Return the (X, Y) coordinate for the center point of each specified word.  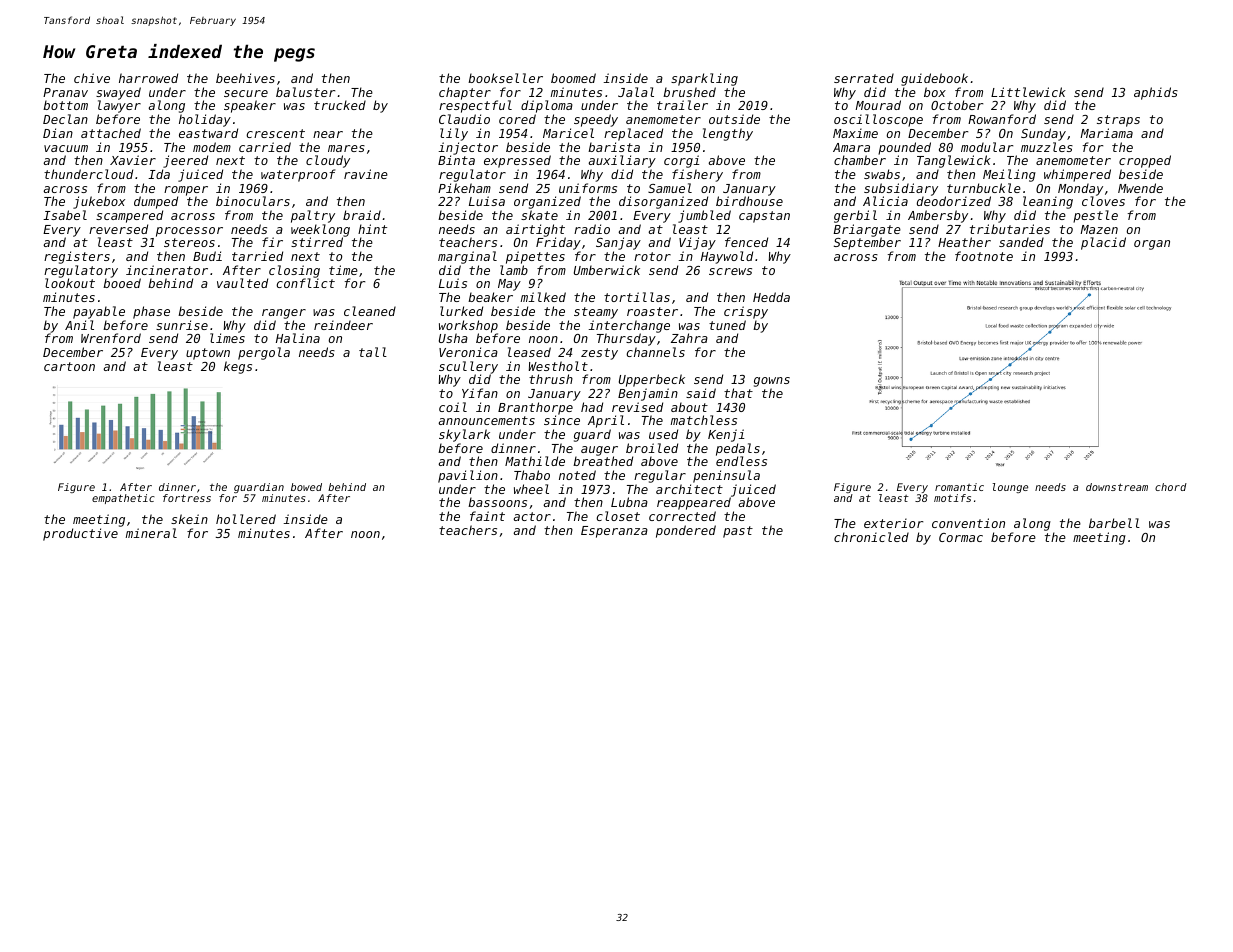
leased (529, 352)
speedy (596, 120)
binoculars (253, 201)
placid (1103, 243)
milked (543, 297)
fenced (746, 242)
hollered (246, 519)
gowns (772, 382)
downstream (1117, 487)
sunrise (182, 325)
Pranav (65, 92)
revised (637, 407)
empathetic (123, 499)
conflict (305, 283)
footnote (984, 256)
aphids (1156, 93)
